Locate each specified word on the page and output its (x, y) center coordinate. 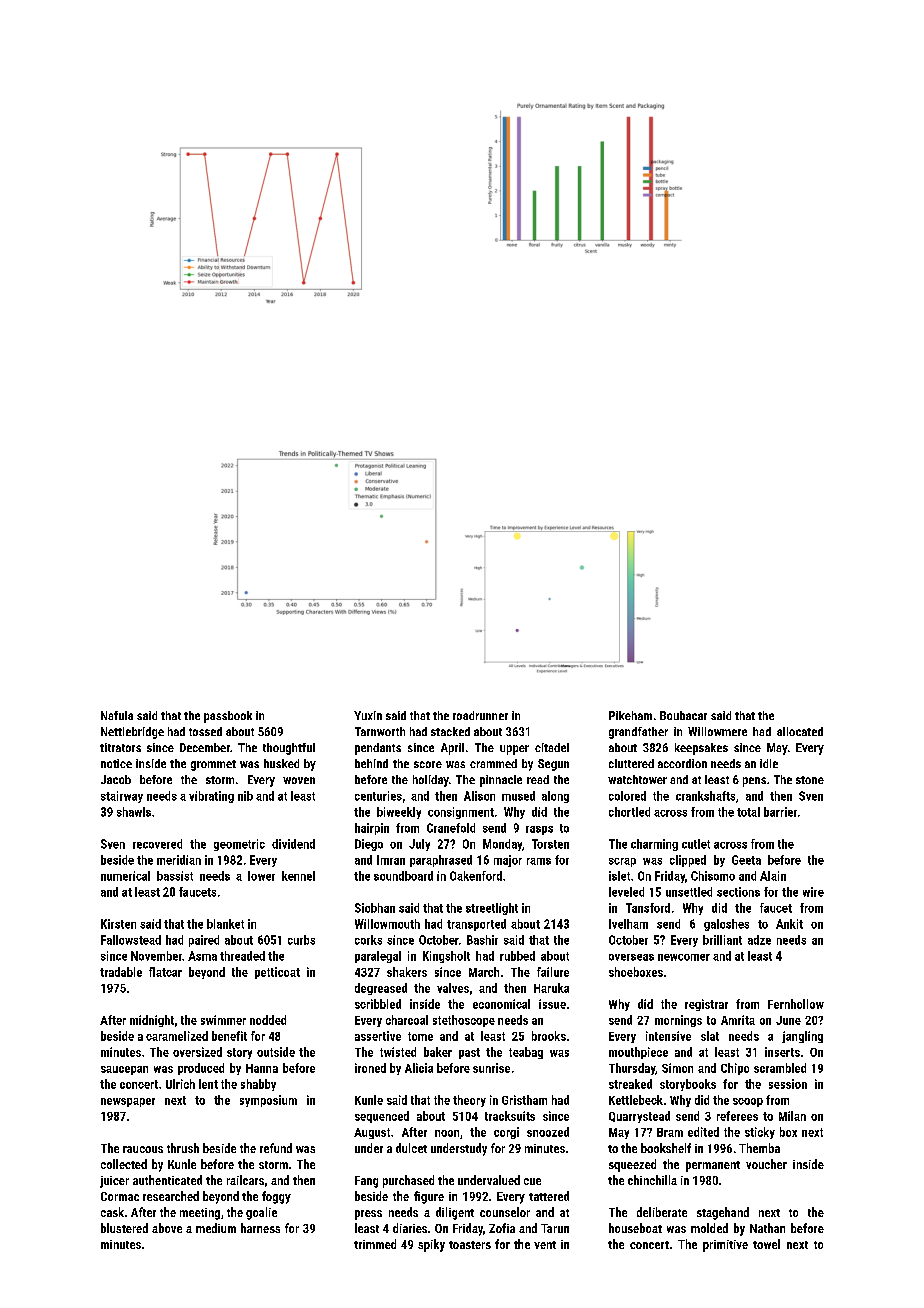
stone (810, 780)
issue (552, 1004)
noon (447, 1133)
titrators (120, 747)
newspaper (128, 1102)
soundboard (403, 876)
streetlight (492, 909)
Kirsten (118, 924)
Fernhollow (796, 1004)
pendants (378, 749)
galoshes (726, 925)
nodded (268, 1020)
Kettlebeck (636, 1100)
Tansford (648, 908)
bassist (175, 876)
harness (260, 1228)
